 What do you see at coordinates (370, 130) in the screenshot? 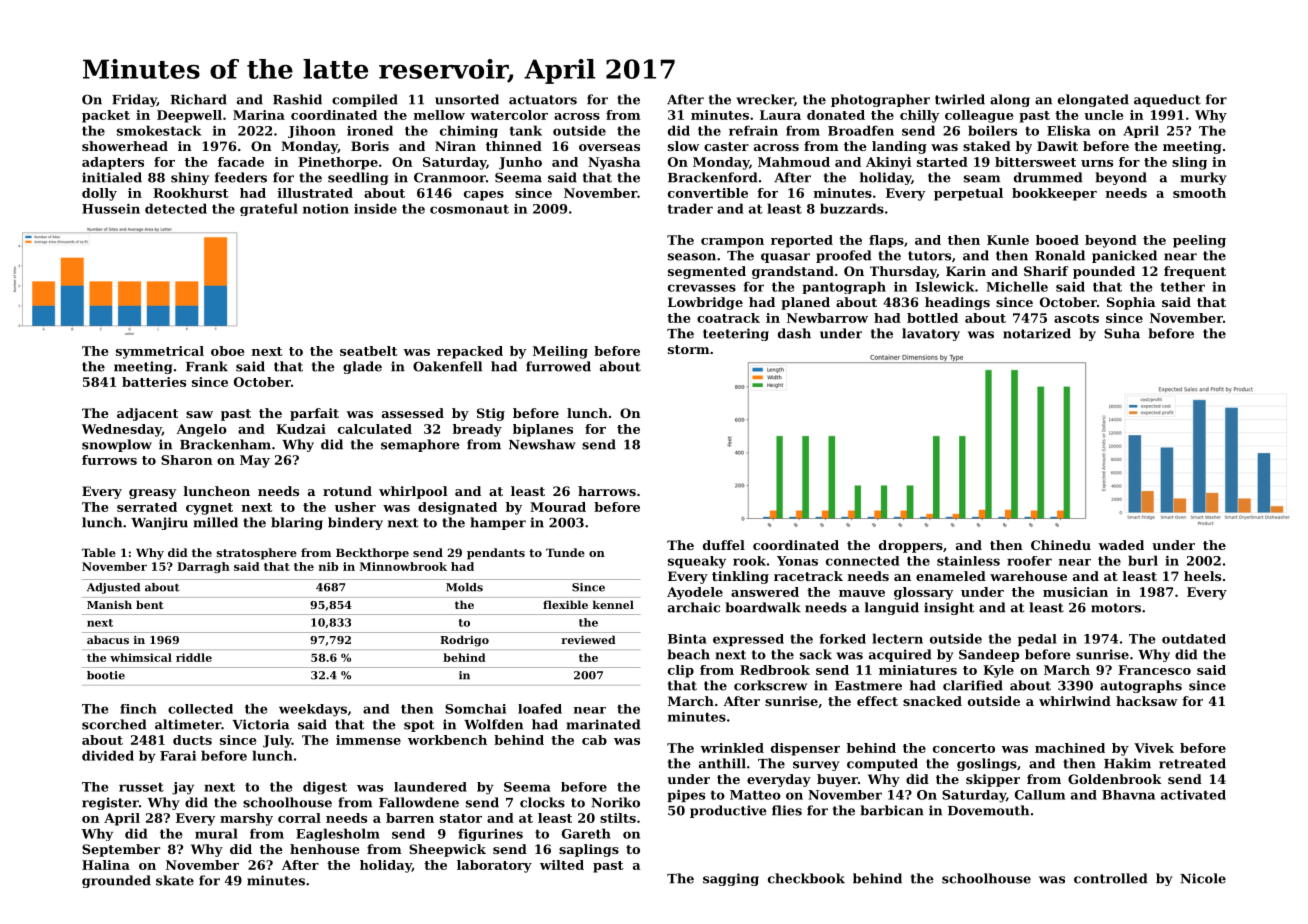
I see `ironed` at bounding box center [370, 130].
